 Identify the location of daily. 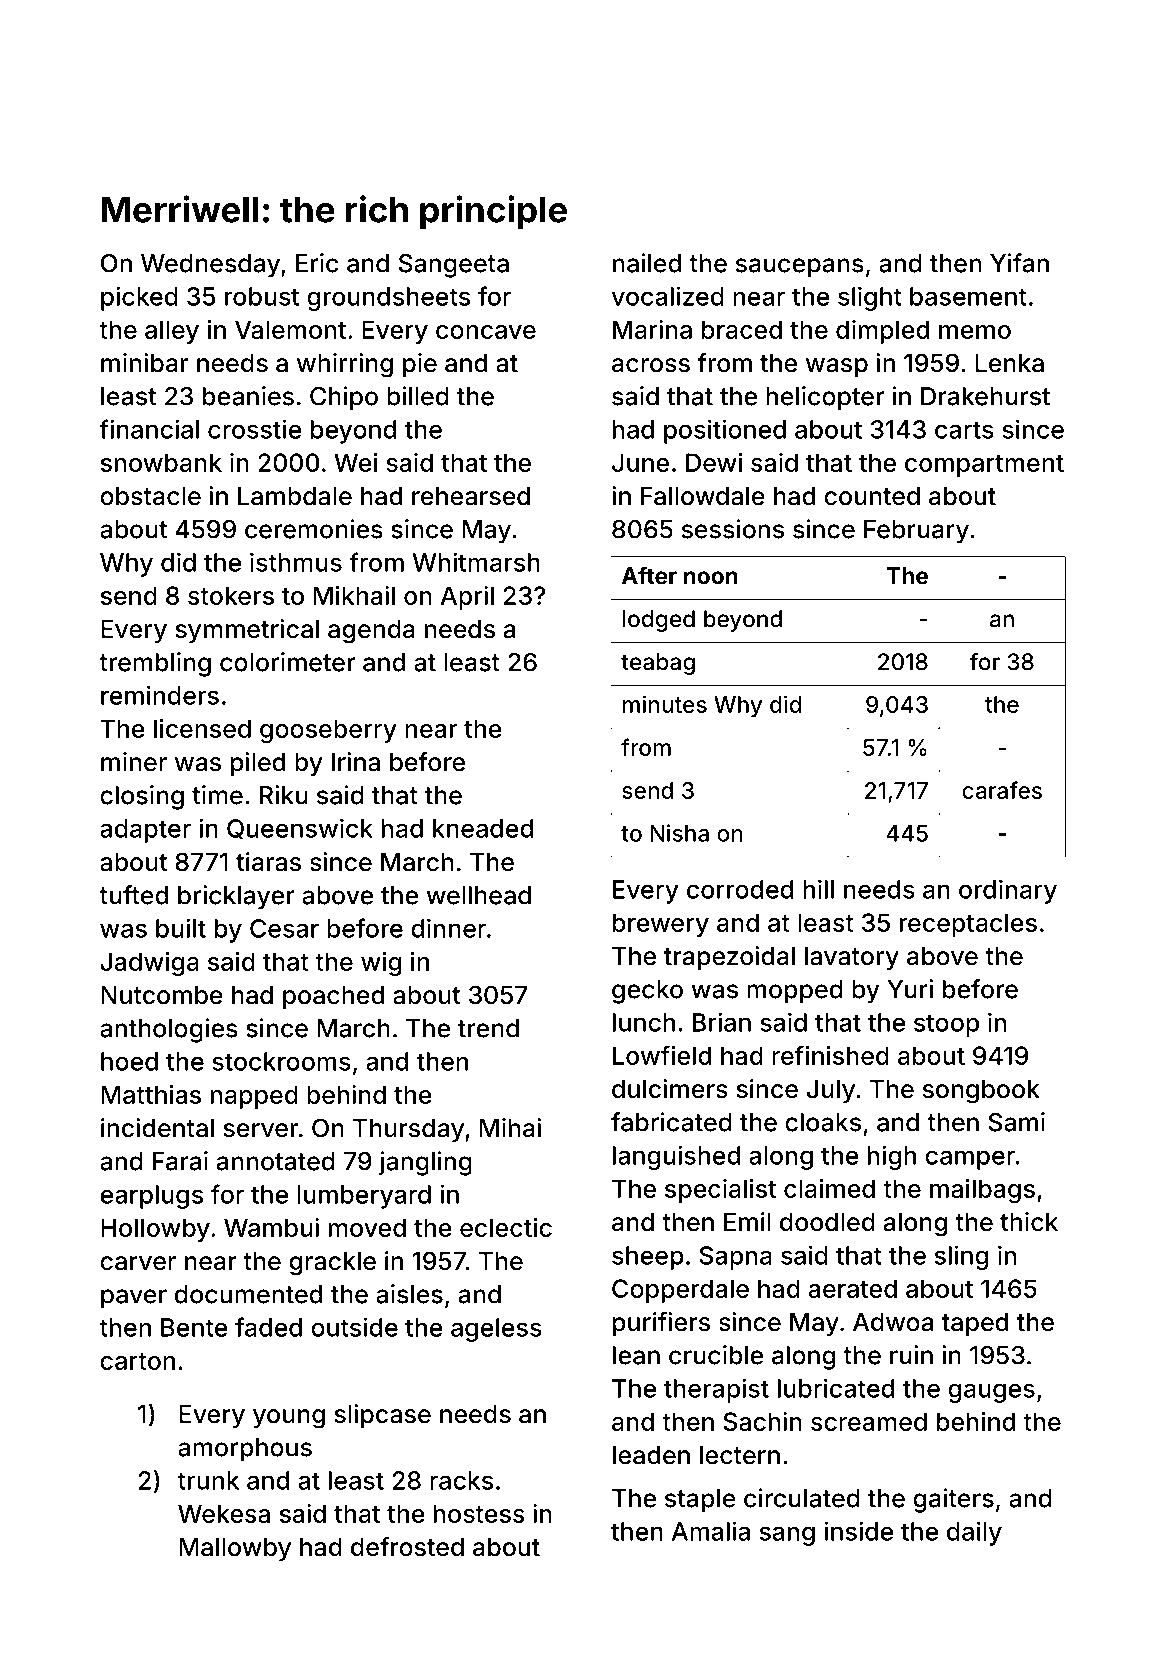
(974, 1533).
